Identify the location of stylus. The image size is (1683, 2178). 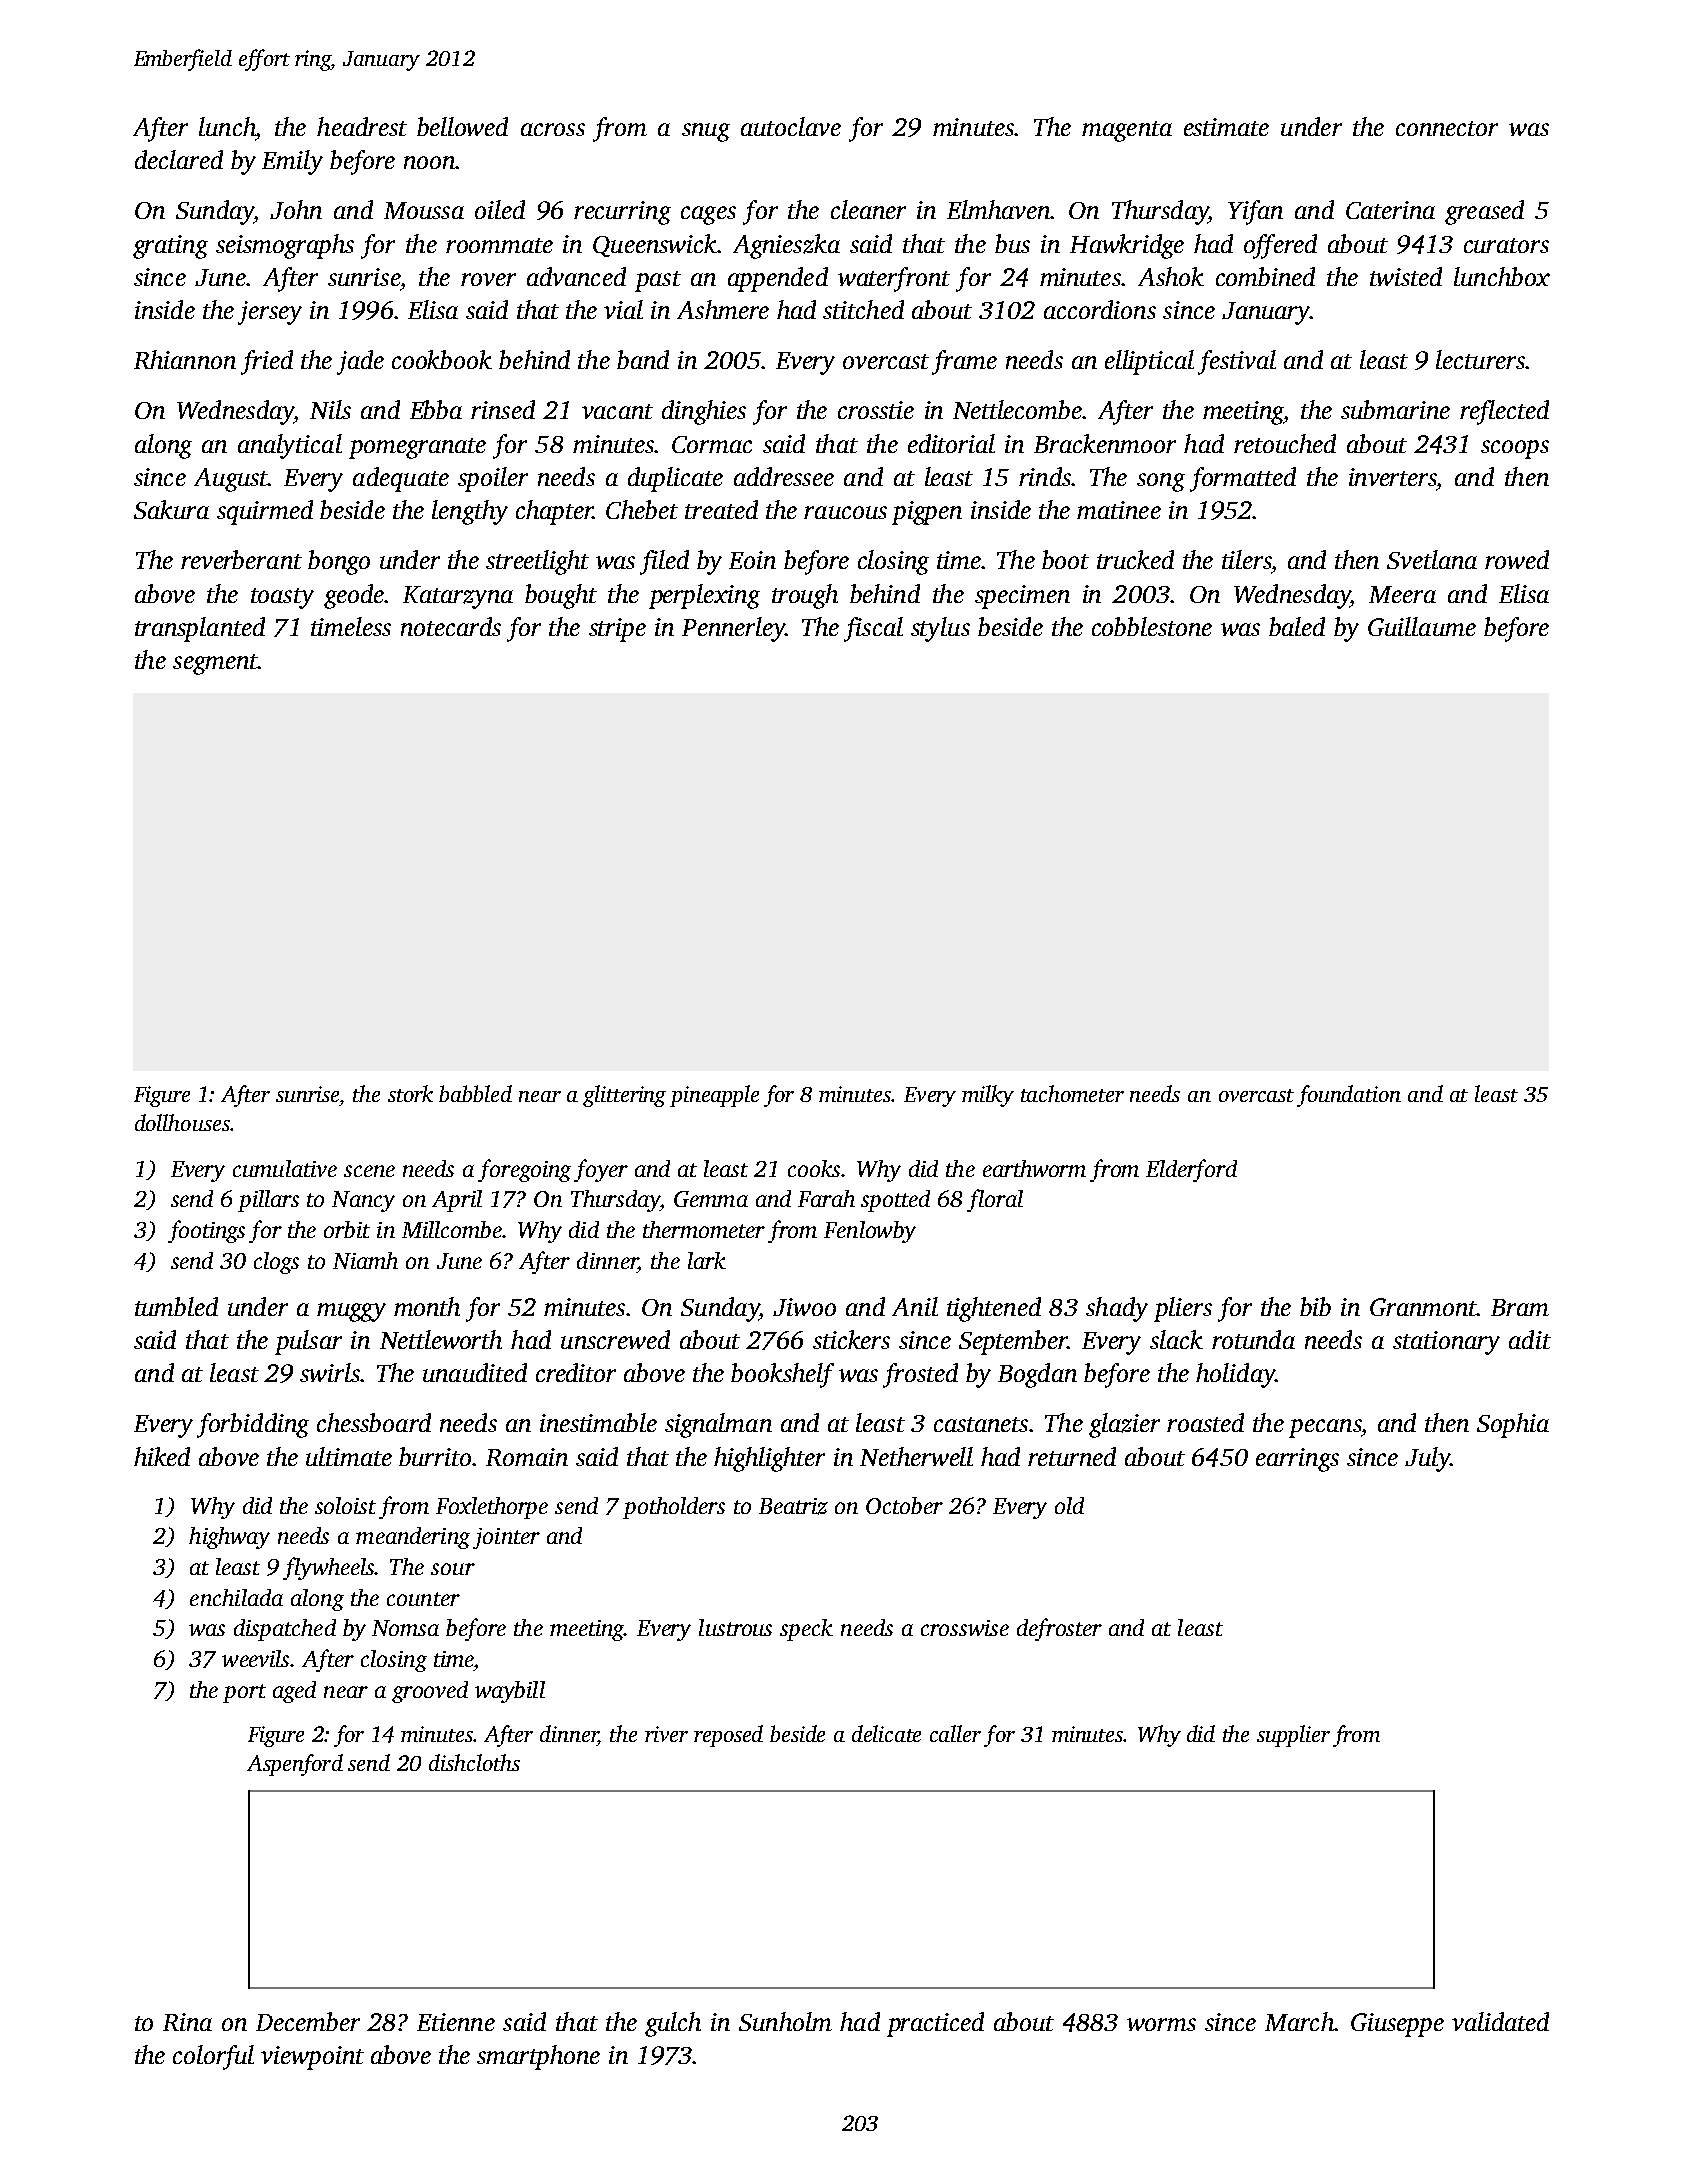
(940, 629).
